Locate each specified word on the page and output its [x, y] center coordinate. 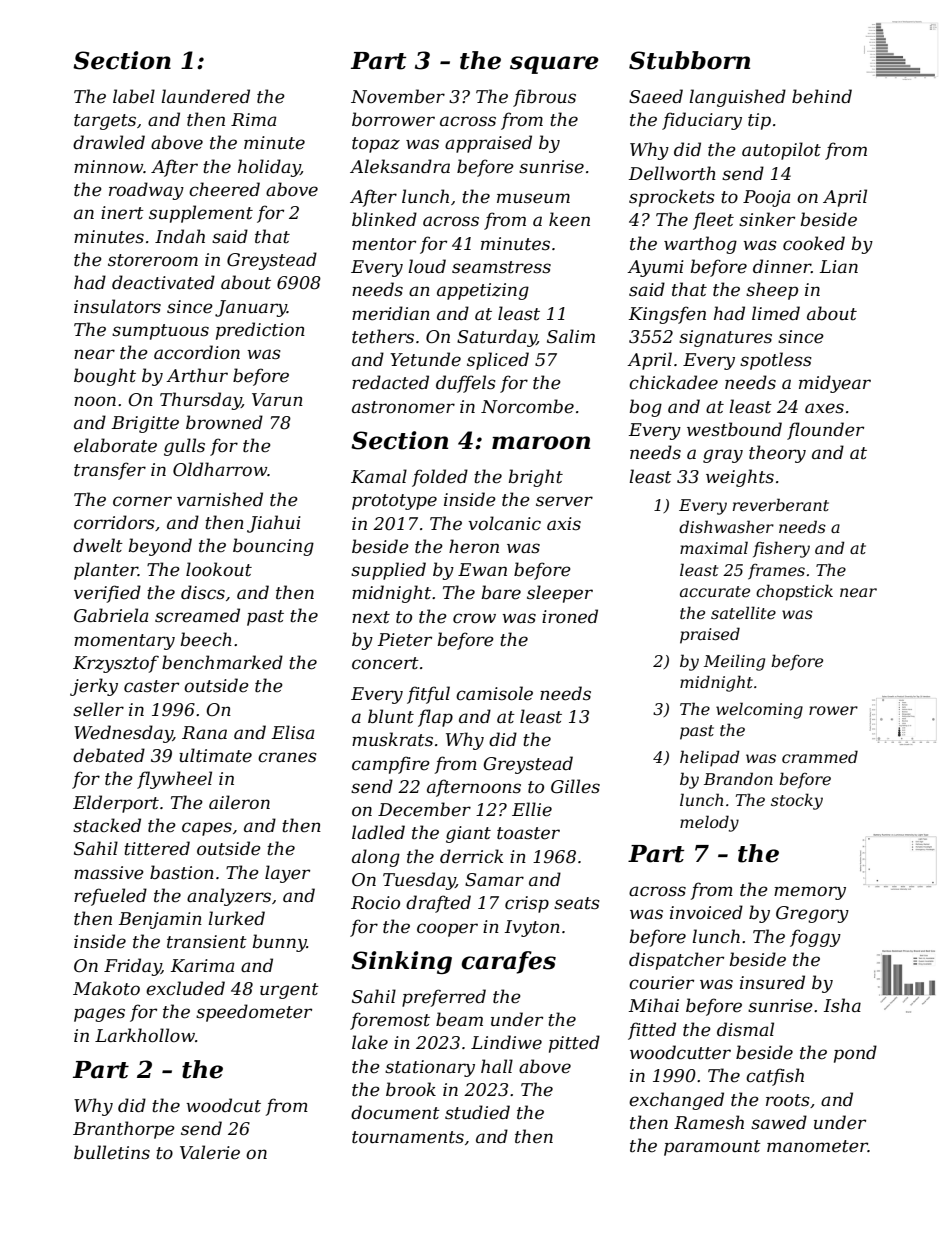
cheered [224, 189]
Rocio [375, 903]
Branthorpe [124, 1130]
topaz [376, 145]
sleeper [560, 594]
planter [106, 571]
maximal [714, 547]
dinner [782, 266]
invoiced [706, 912]
